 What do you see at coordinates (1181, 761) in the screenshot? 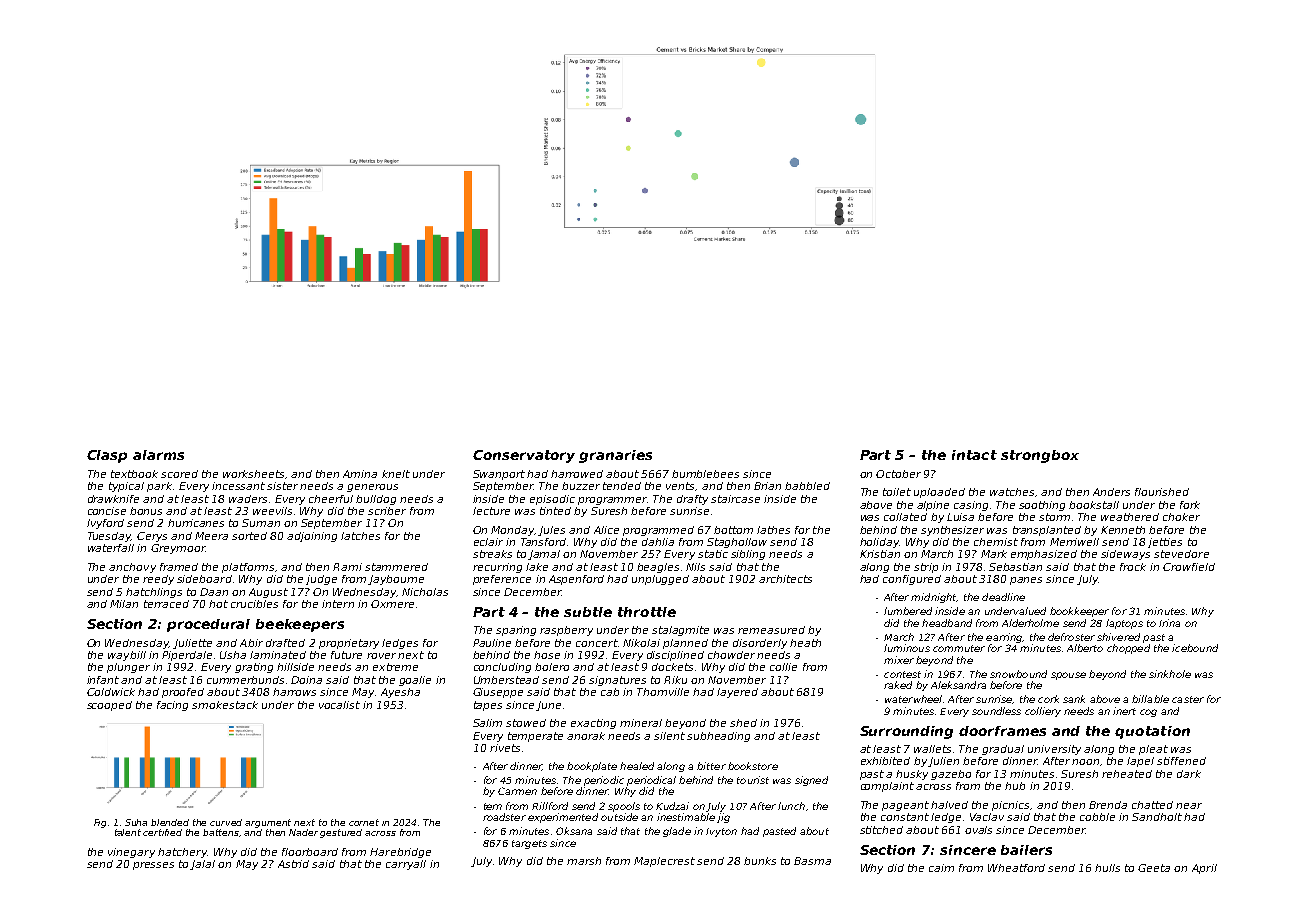
I see `stiffened` at bounding box center [1181, 761].
